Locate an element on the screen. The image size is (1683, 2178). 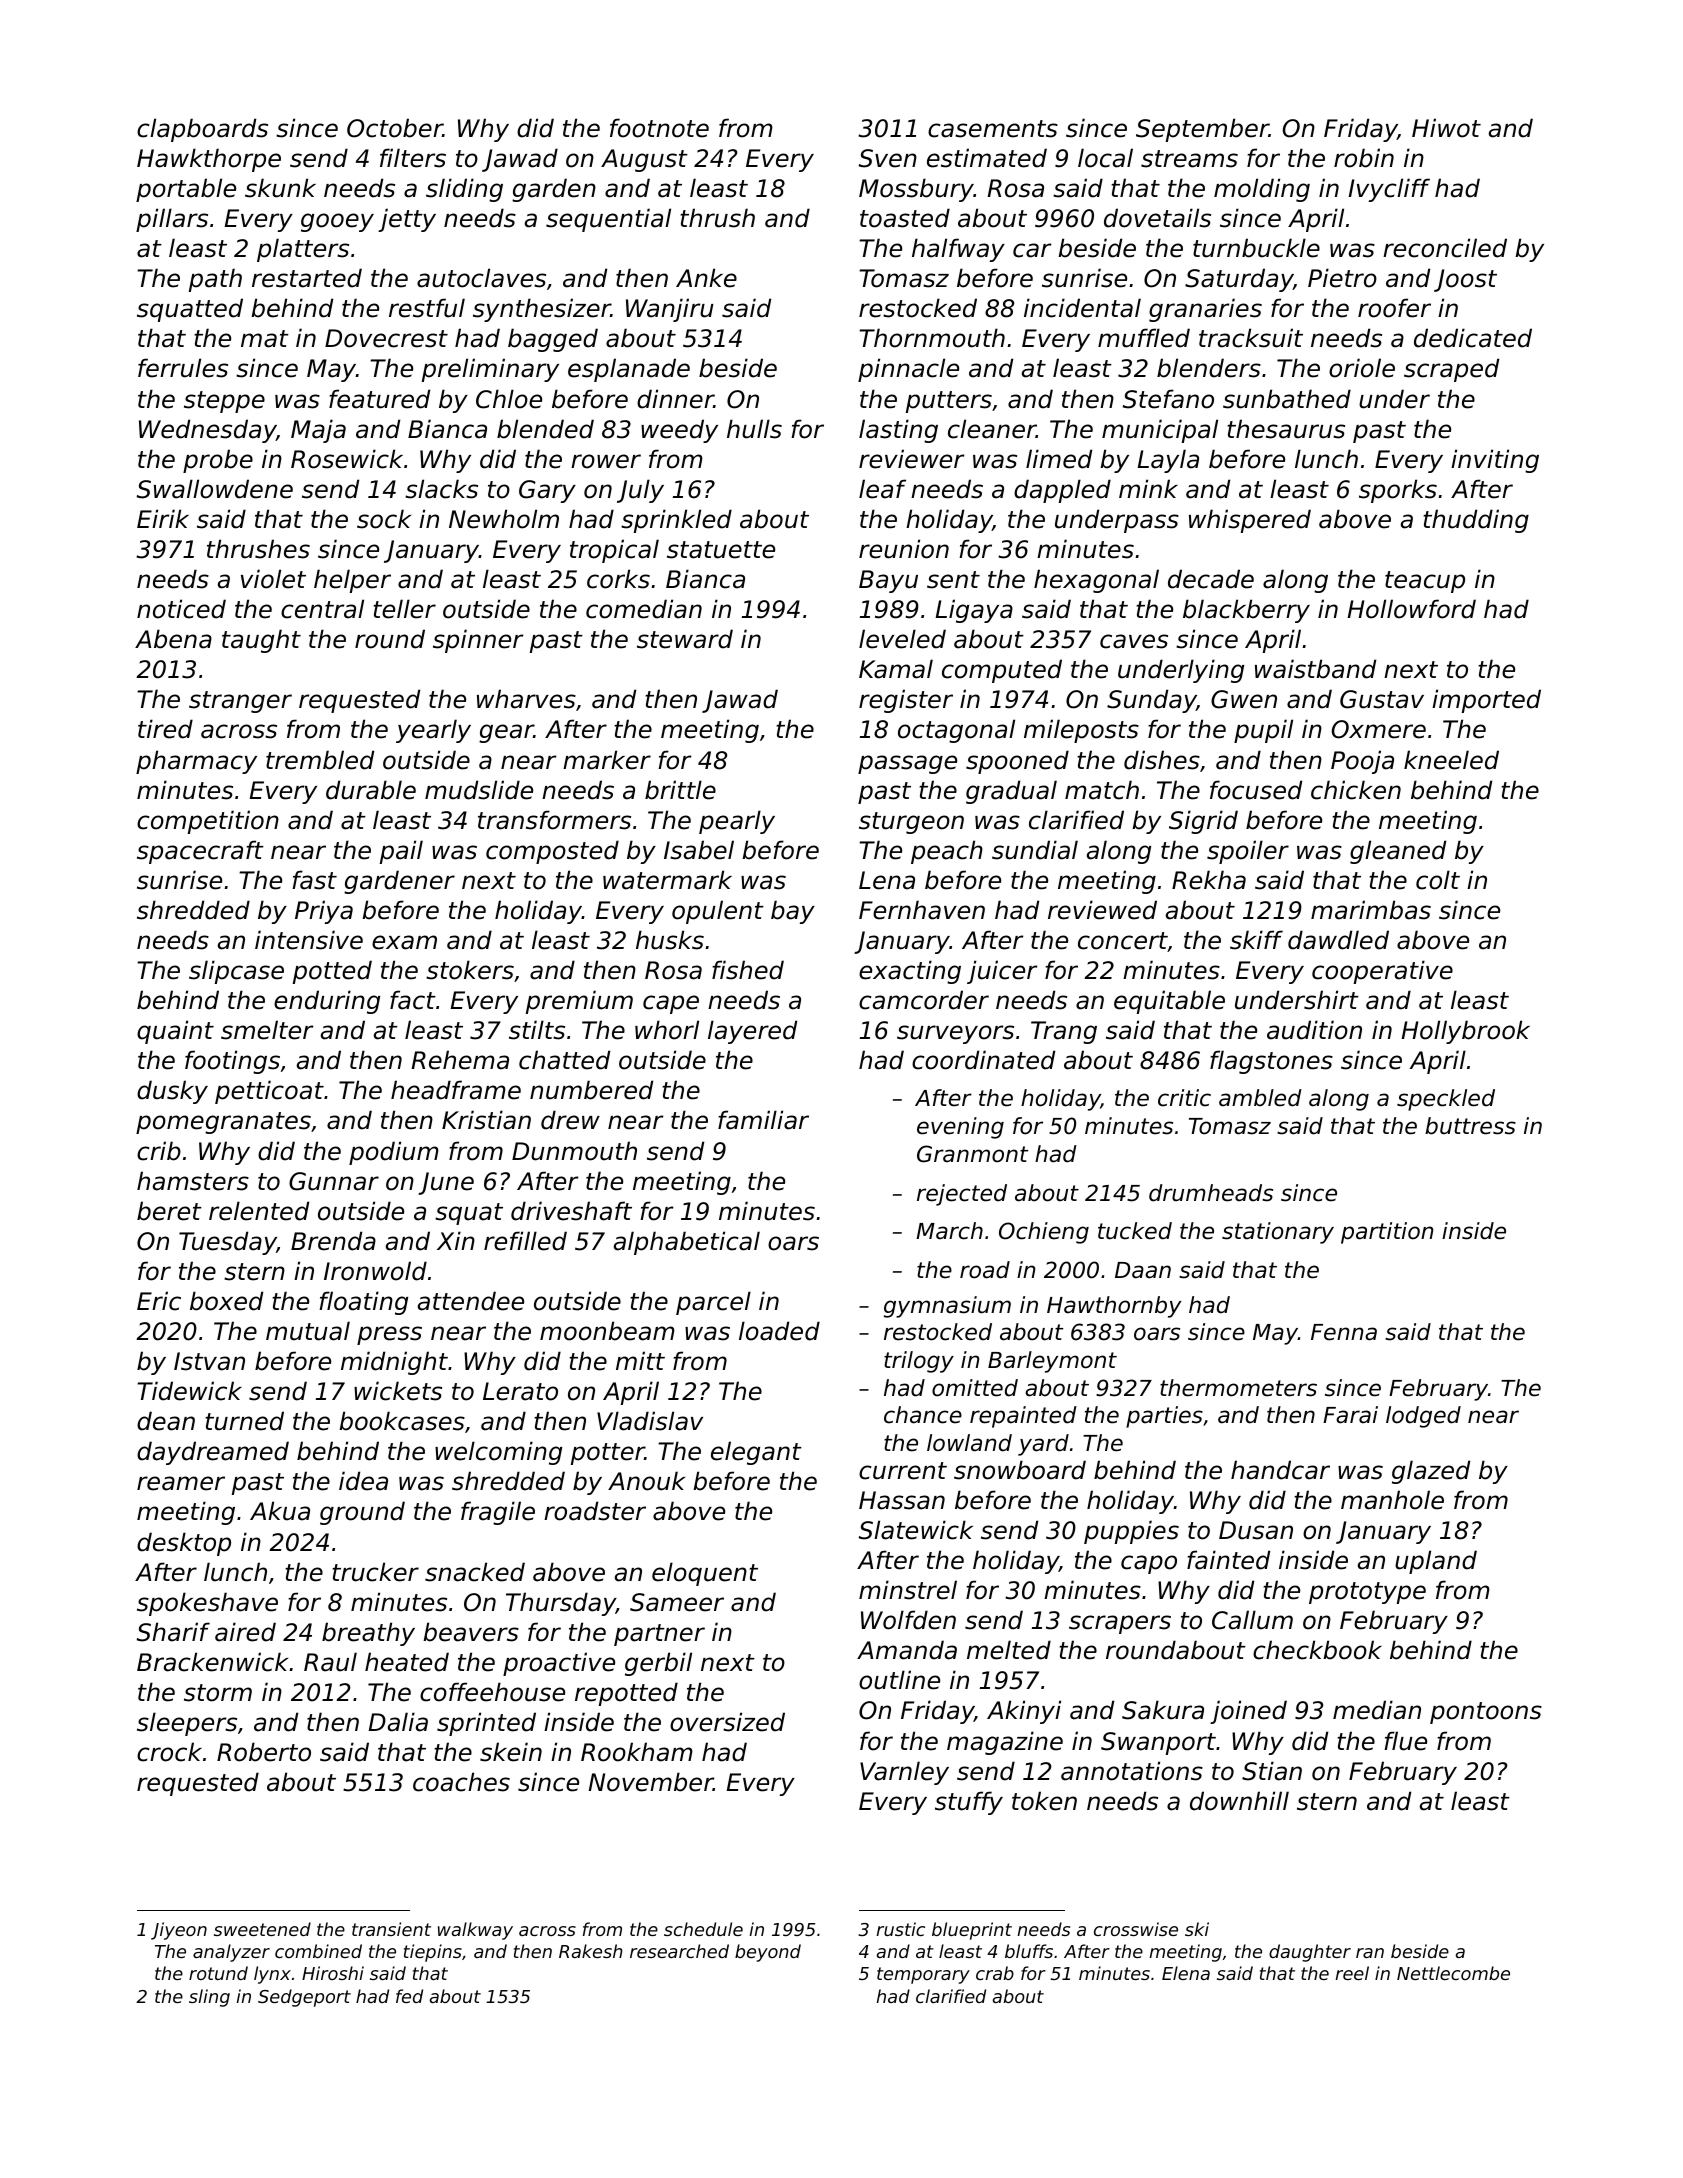
Fernhaven is located at coordinates (922, 910).
